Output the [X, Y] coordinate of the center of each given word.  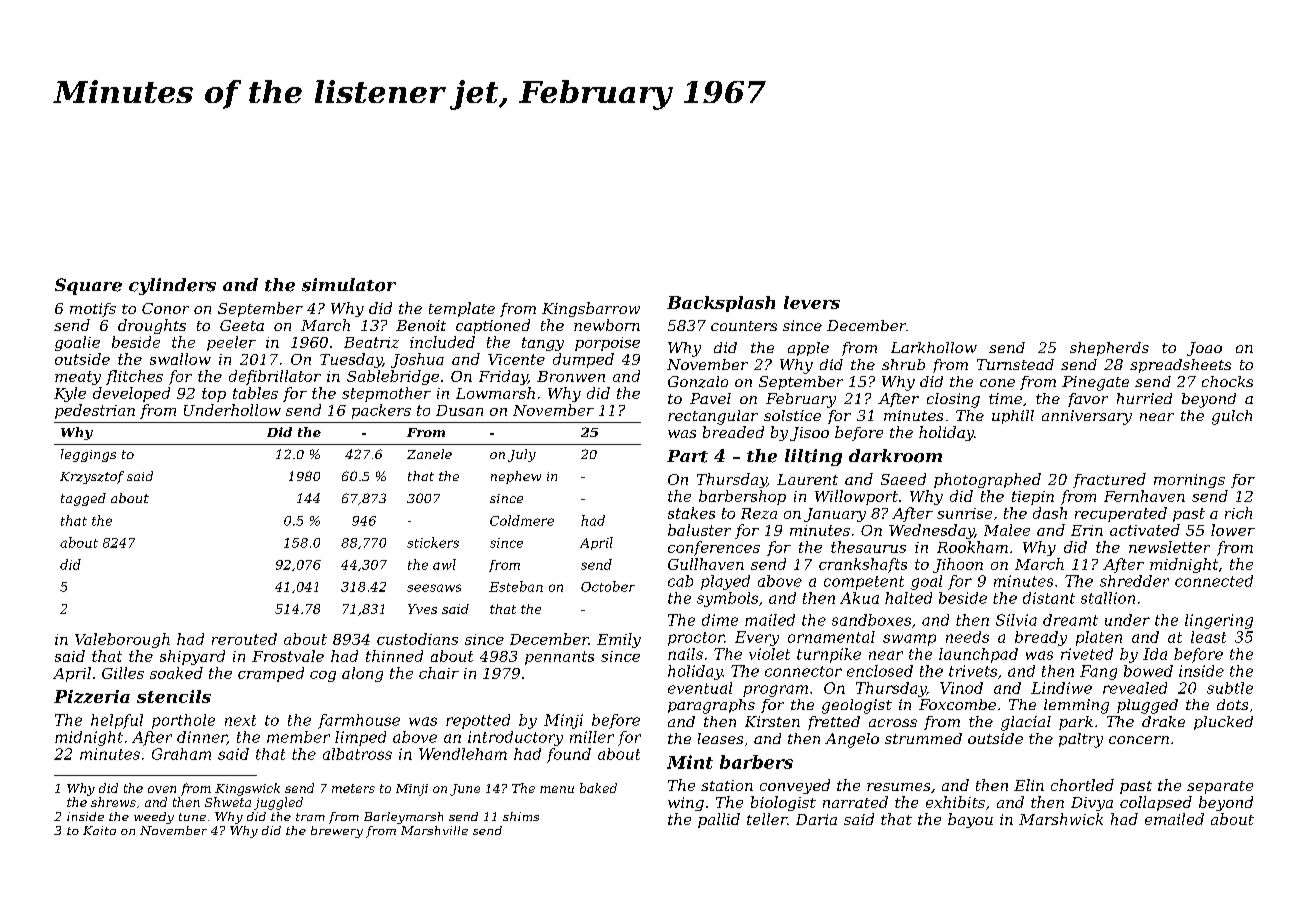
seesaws [434, 588]
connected [1214, 581]
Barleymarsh [403, 818]
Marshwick [1061, 819]
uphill [1013, 417]
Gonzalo [698, 382]
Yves [422, 609]
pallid [719, 820]
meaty [78, 378]
